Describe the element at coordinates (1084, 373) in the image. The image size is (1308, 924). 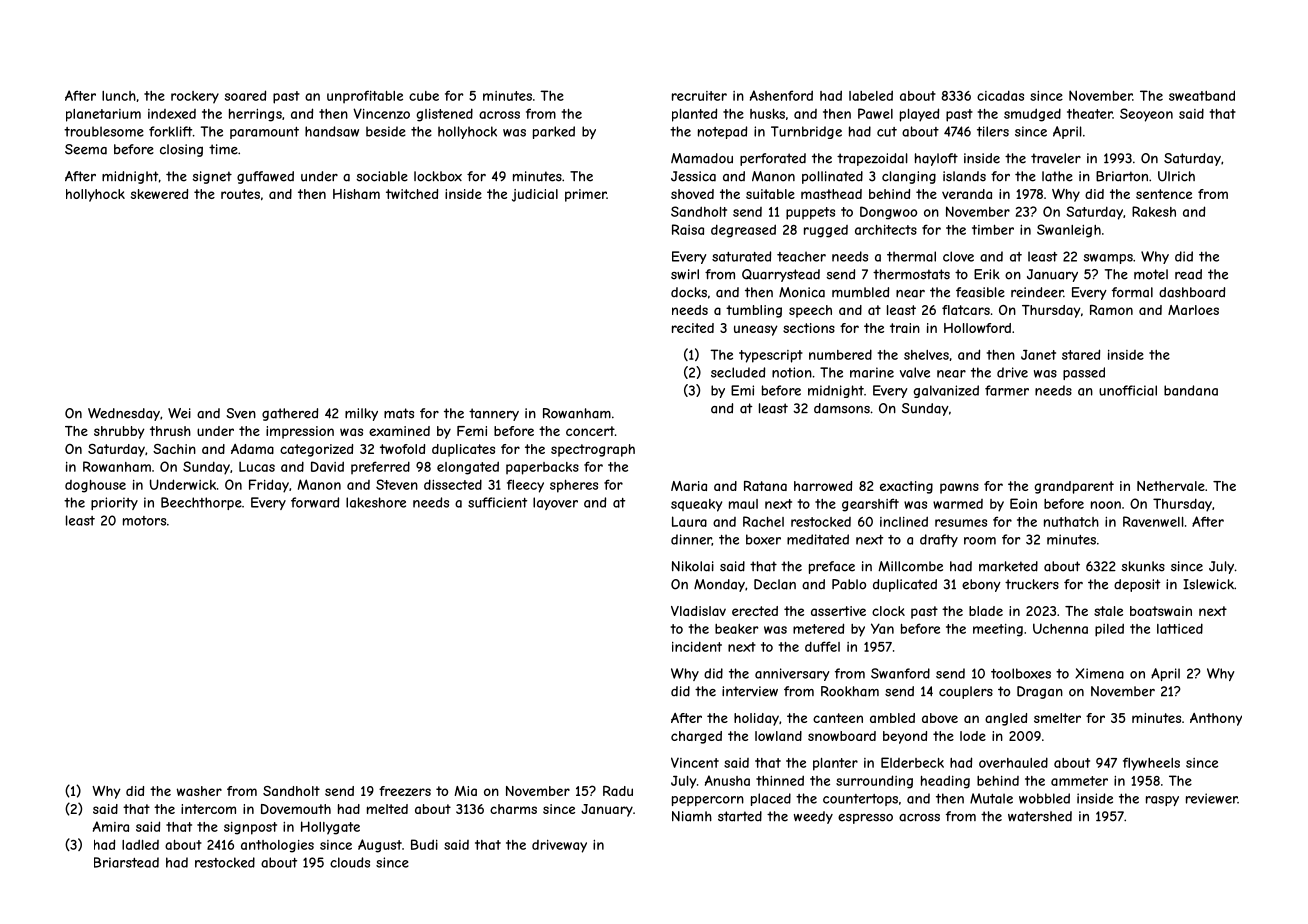
I see `passed` at that location.
